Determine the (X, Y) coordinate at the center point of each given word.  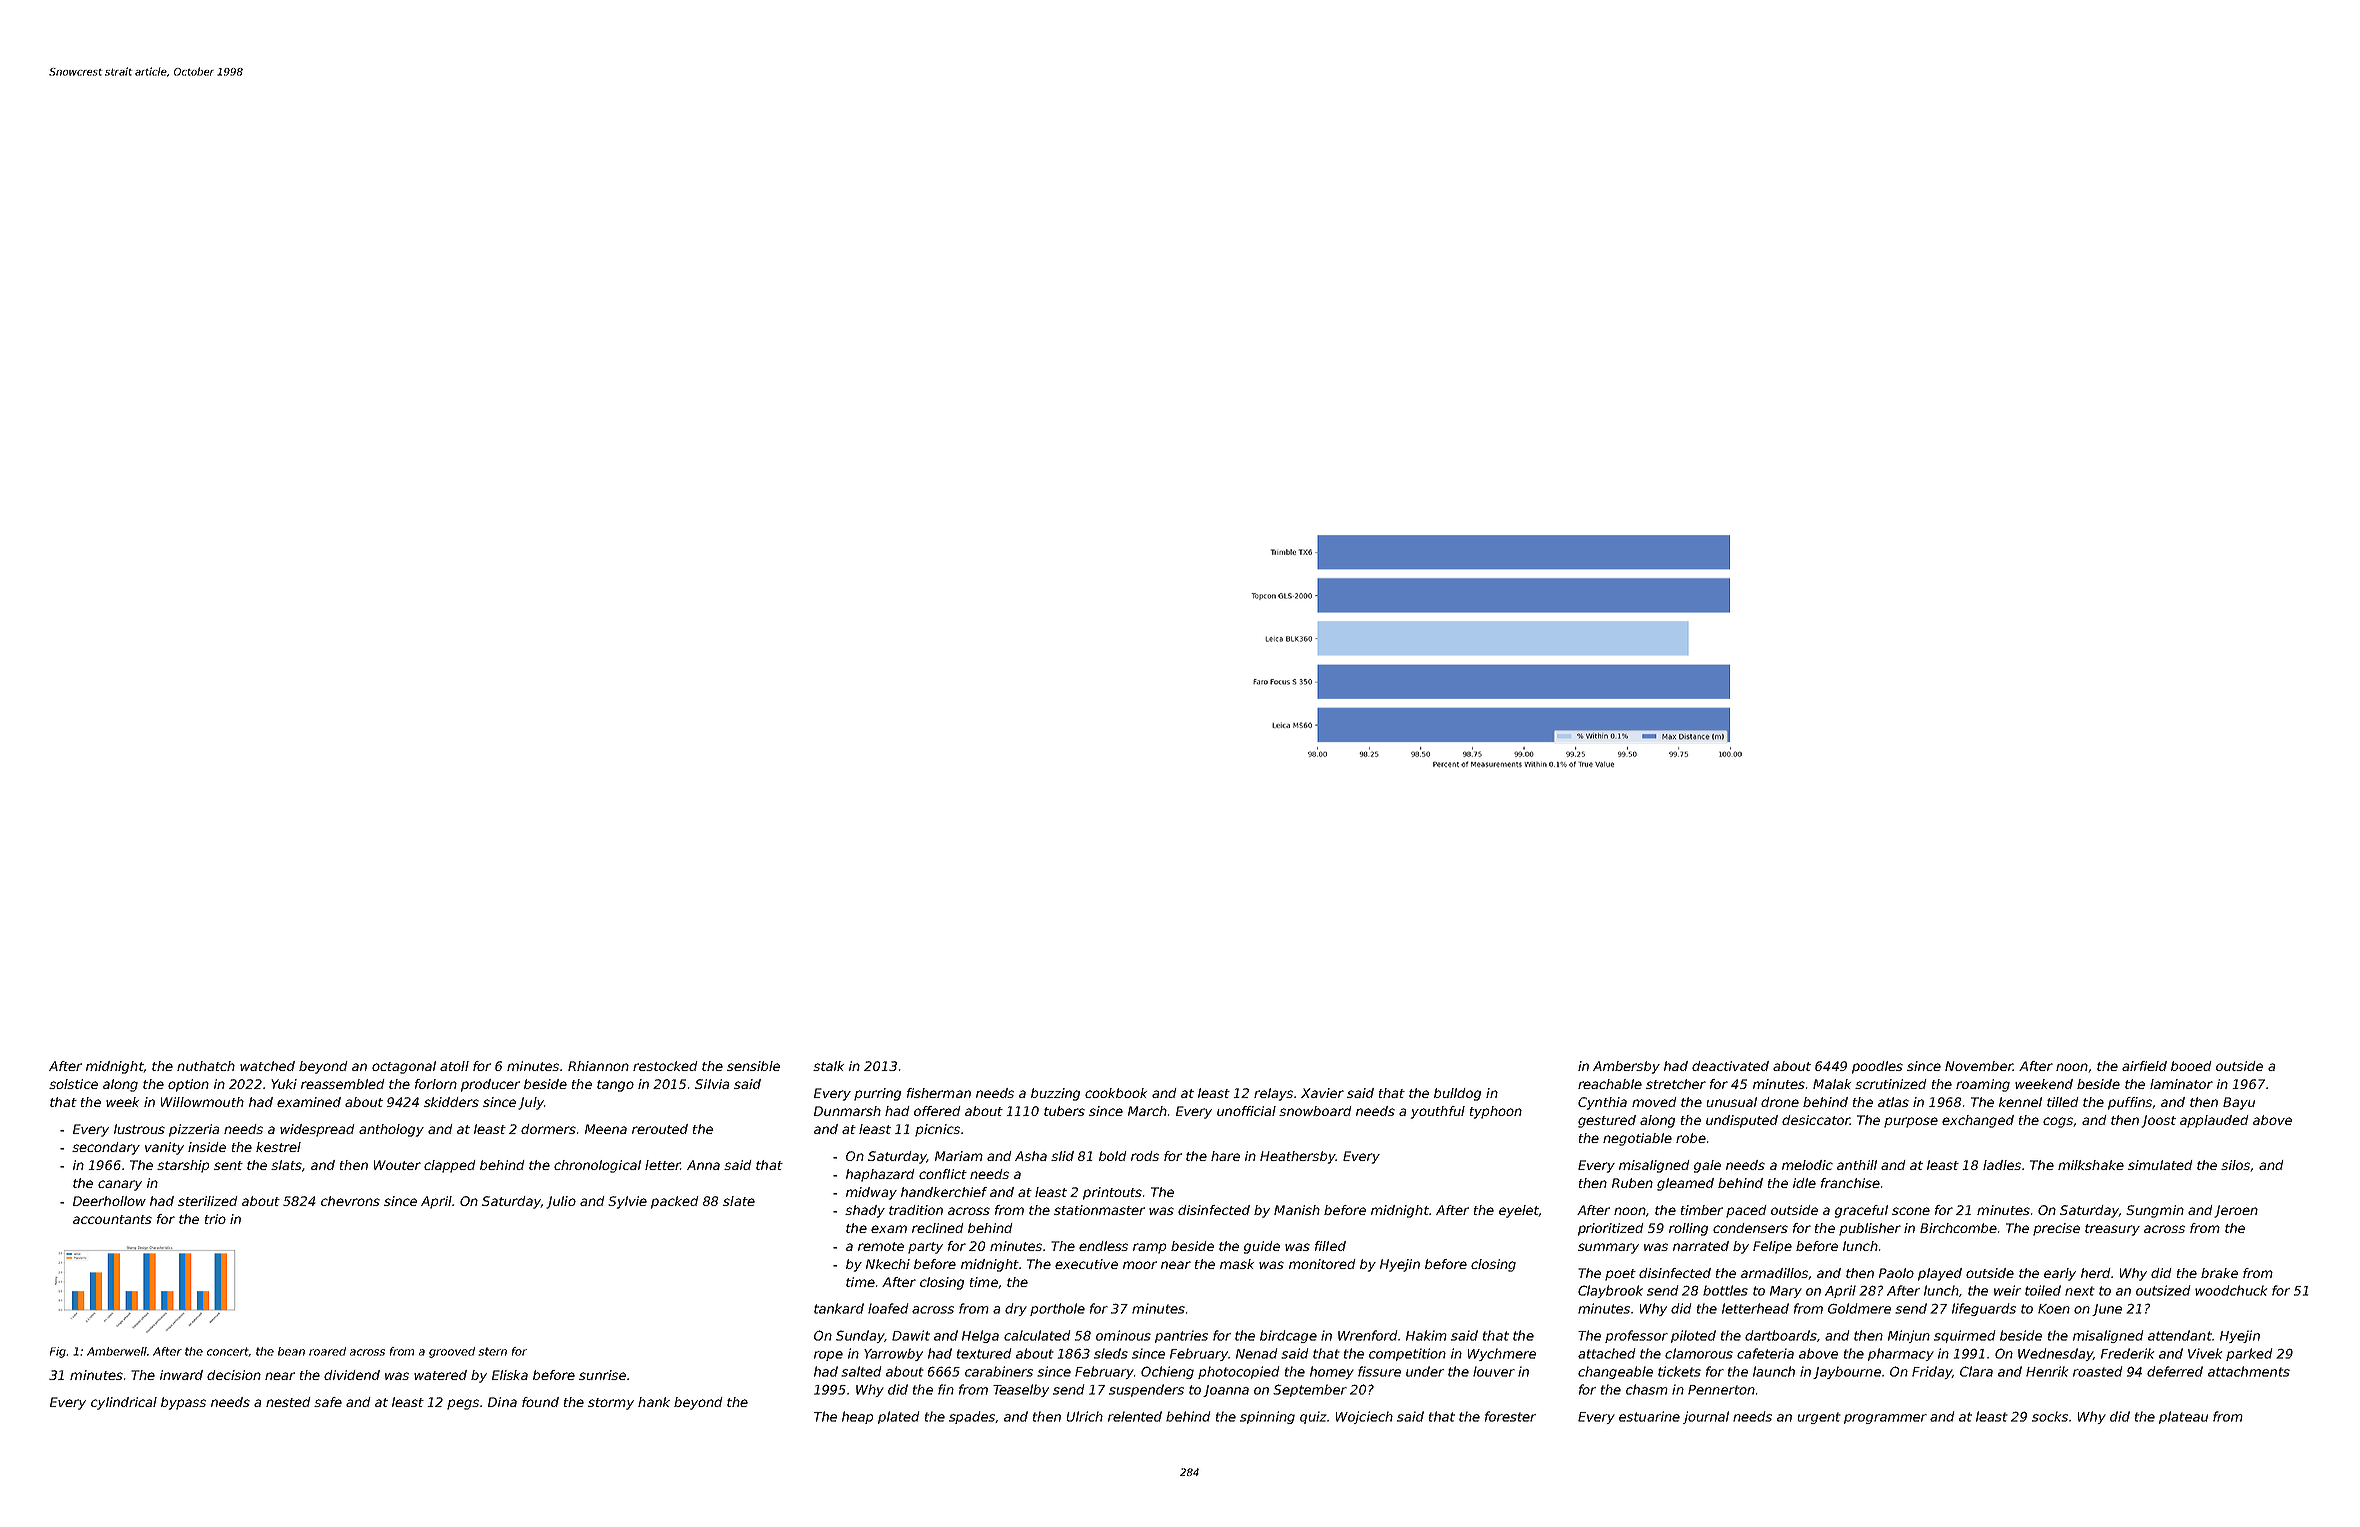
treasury (2112, 1230)
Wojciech (1364, 1417)
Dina (502, 1402)
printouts (1112, 1193)
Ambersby (1626, 1067)
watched (267, 1066)
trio (215, 1219)
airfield (2144, 1066)
